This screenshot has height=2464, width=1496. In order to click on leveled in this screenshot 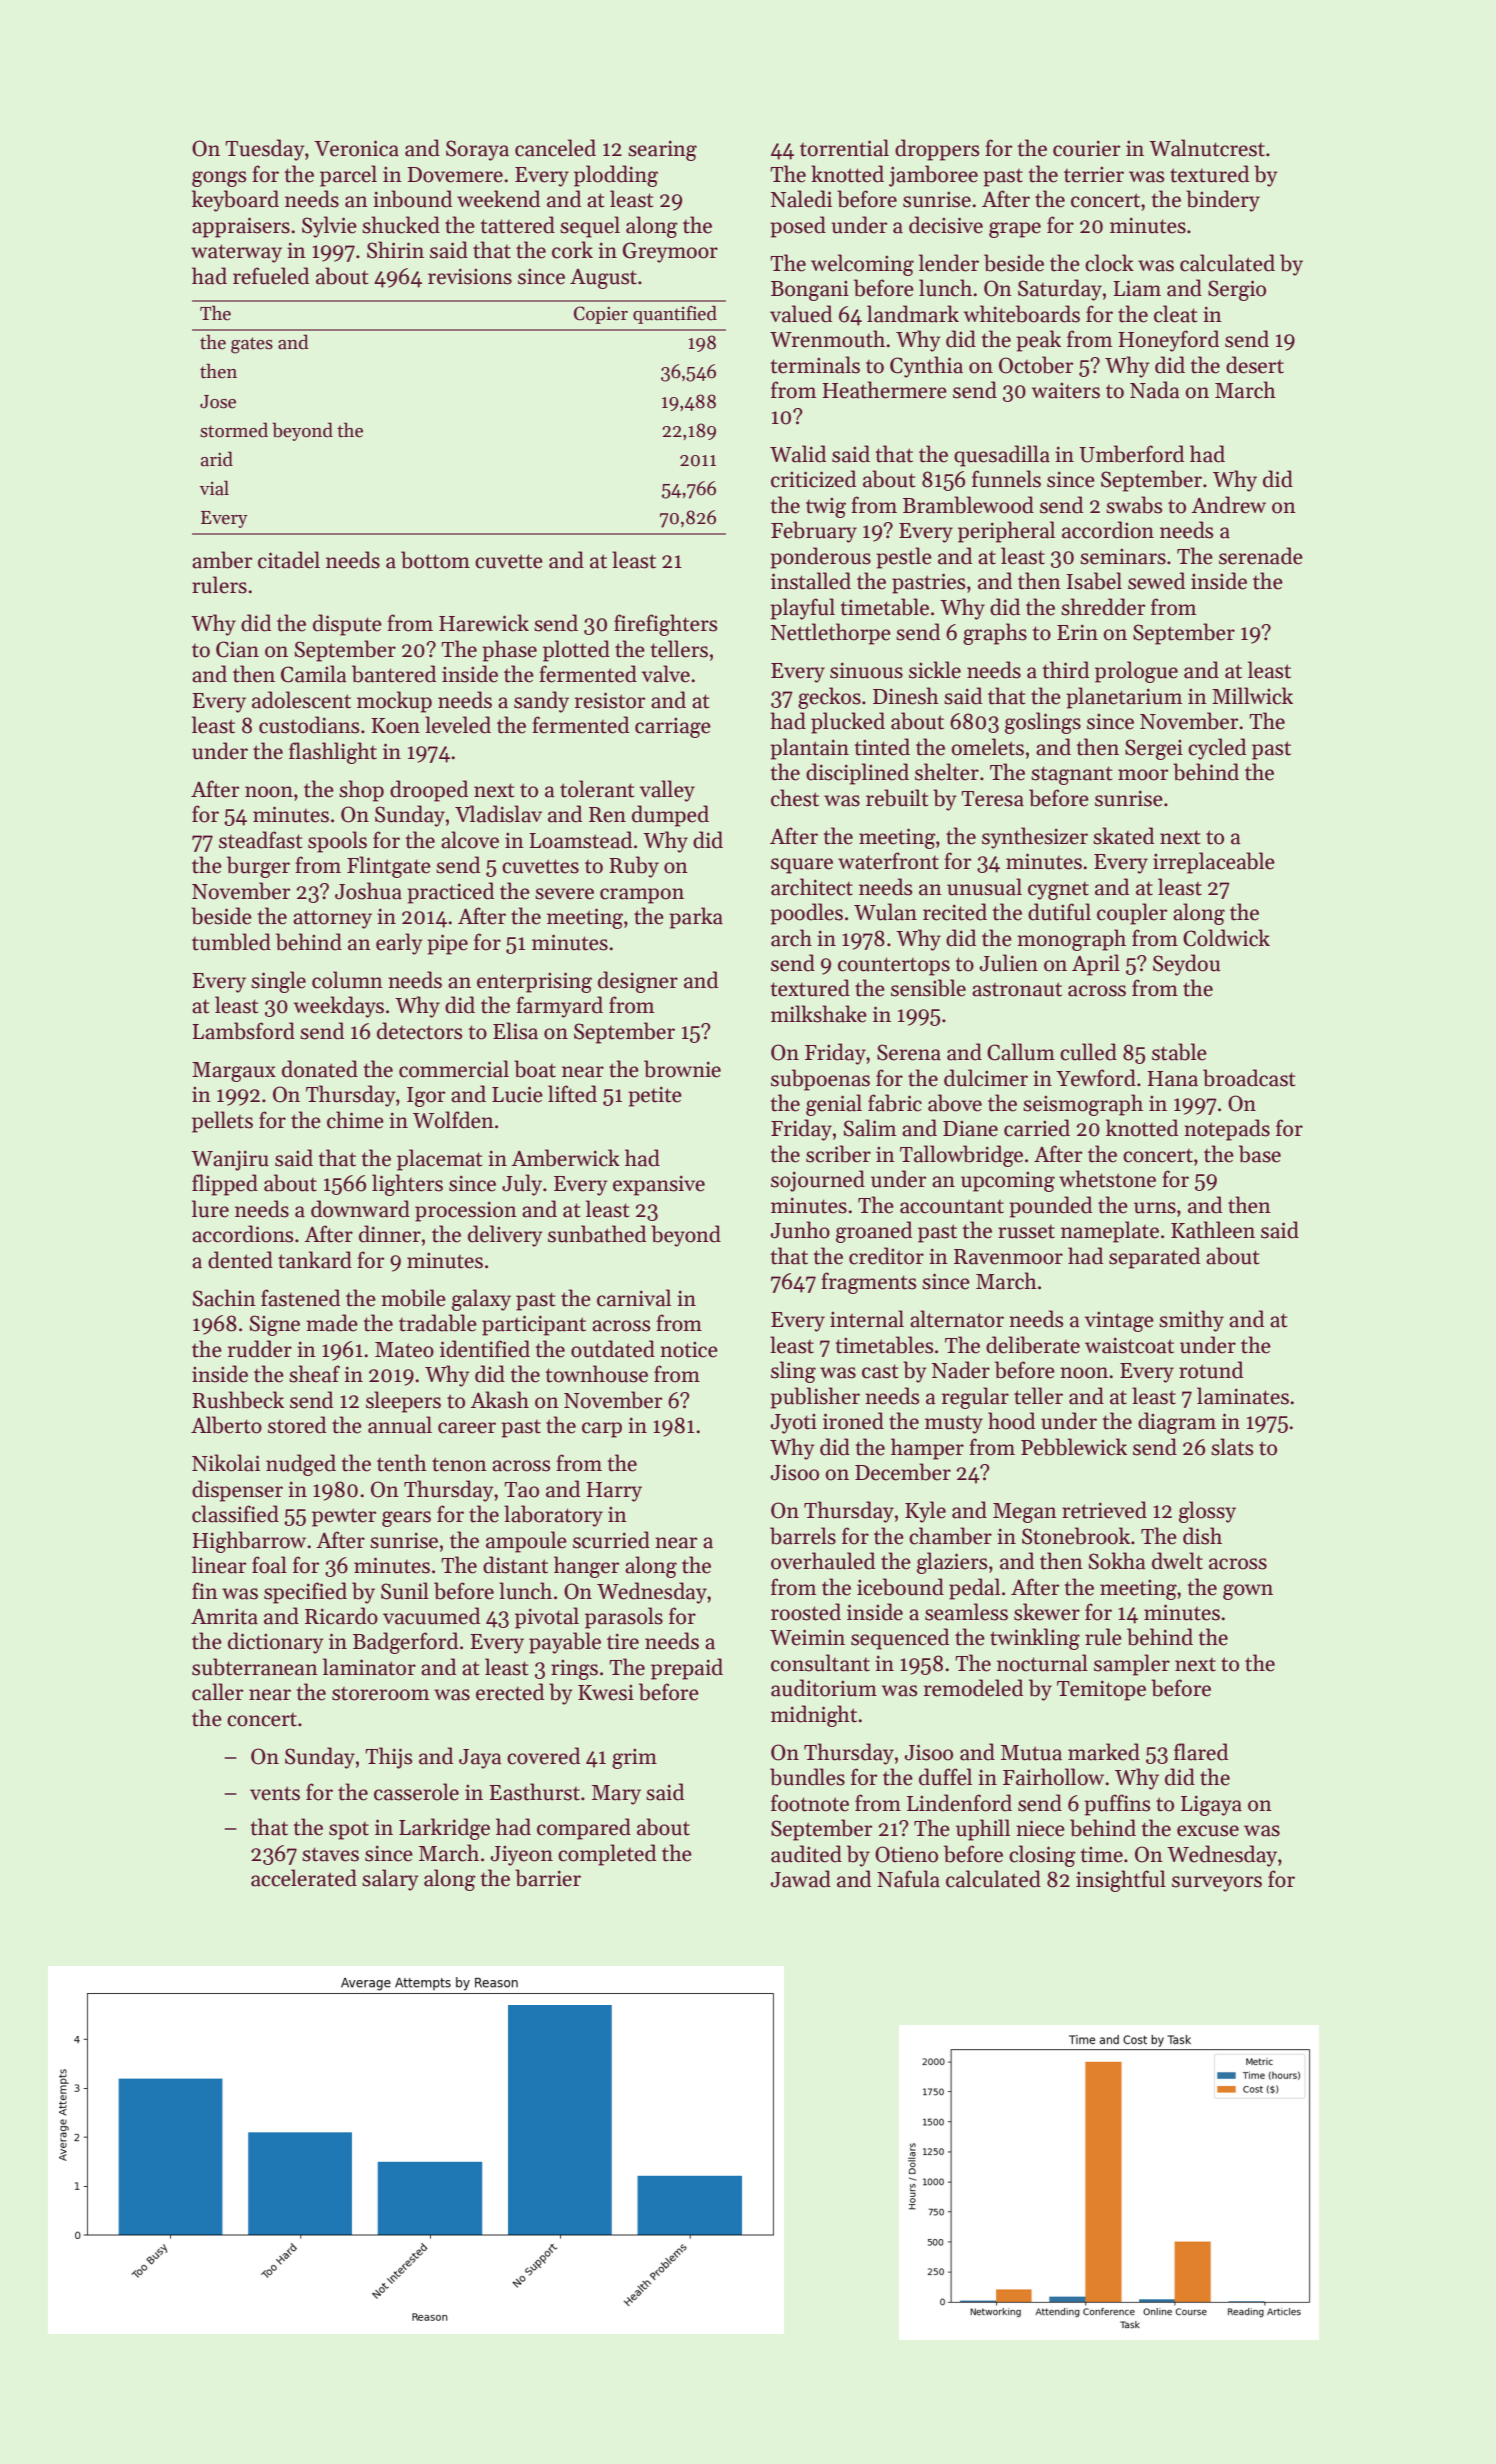, I will do `click(458, 725)`.
